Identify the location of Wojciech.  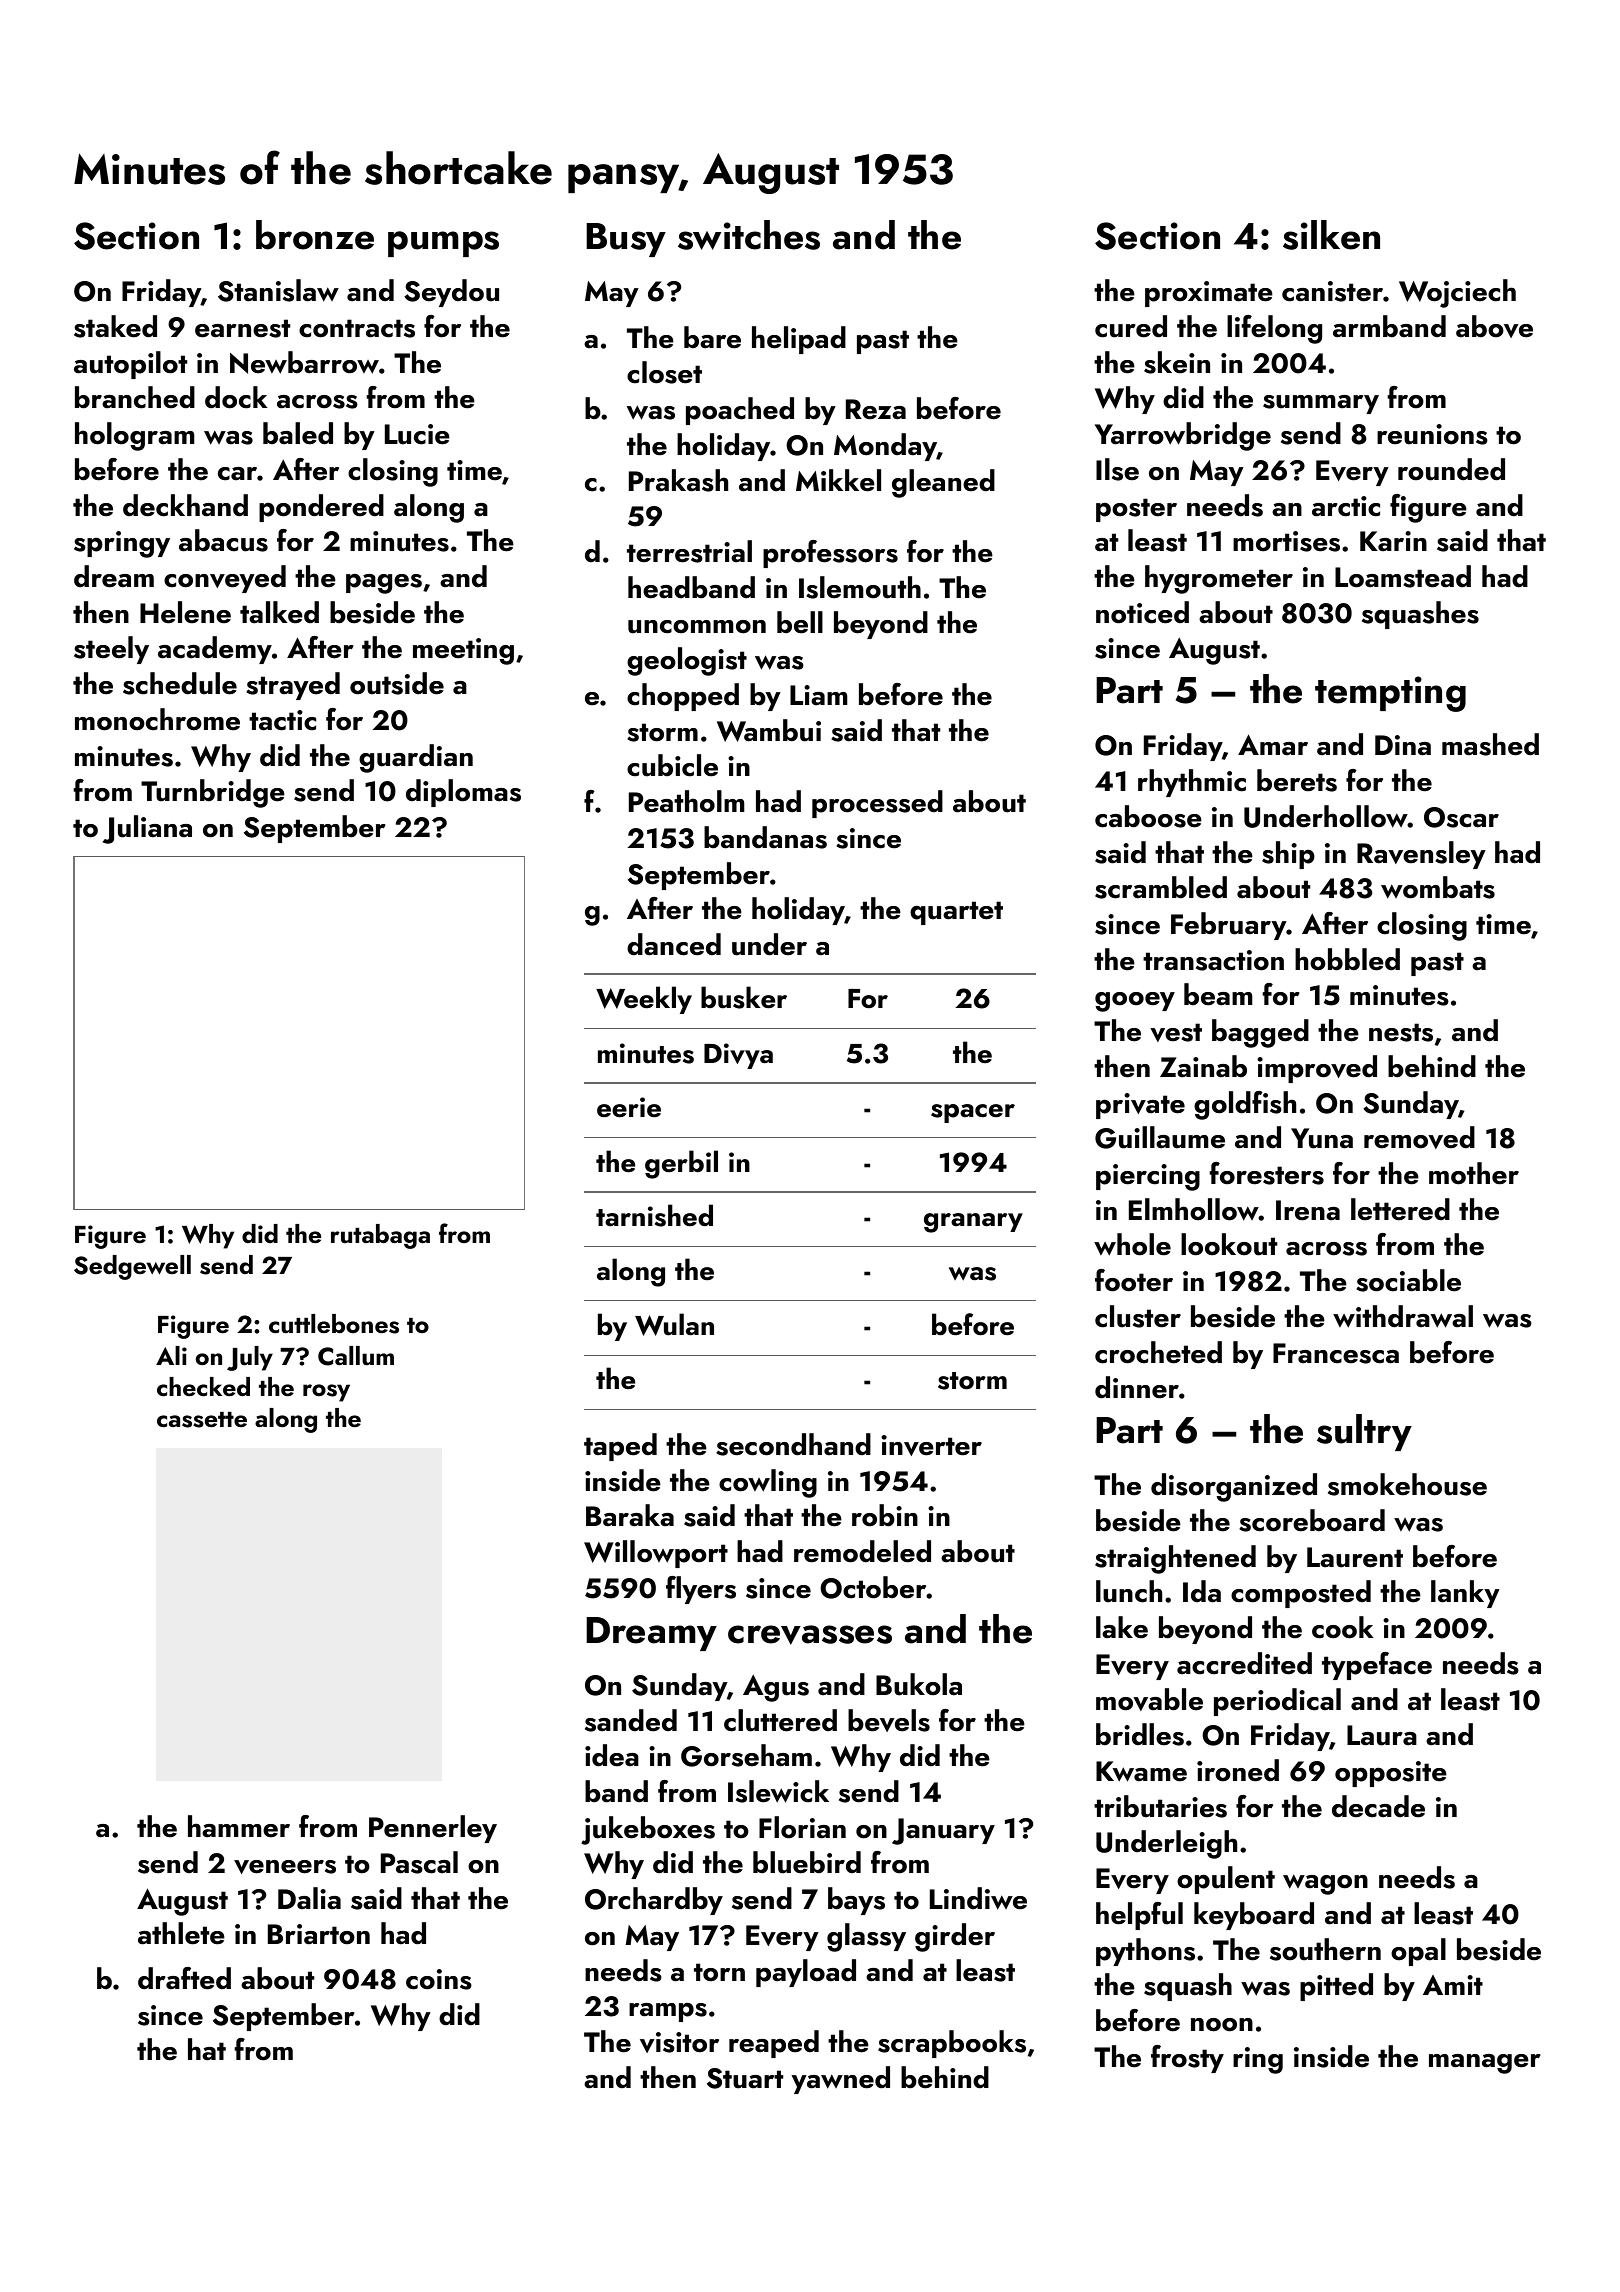
(1457, 293).
